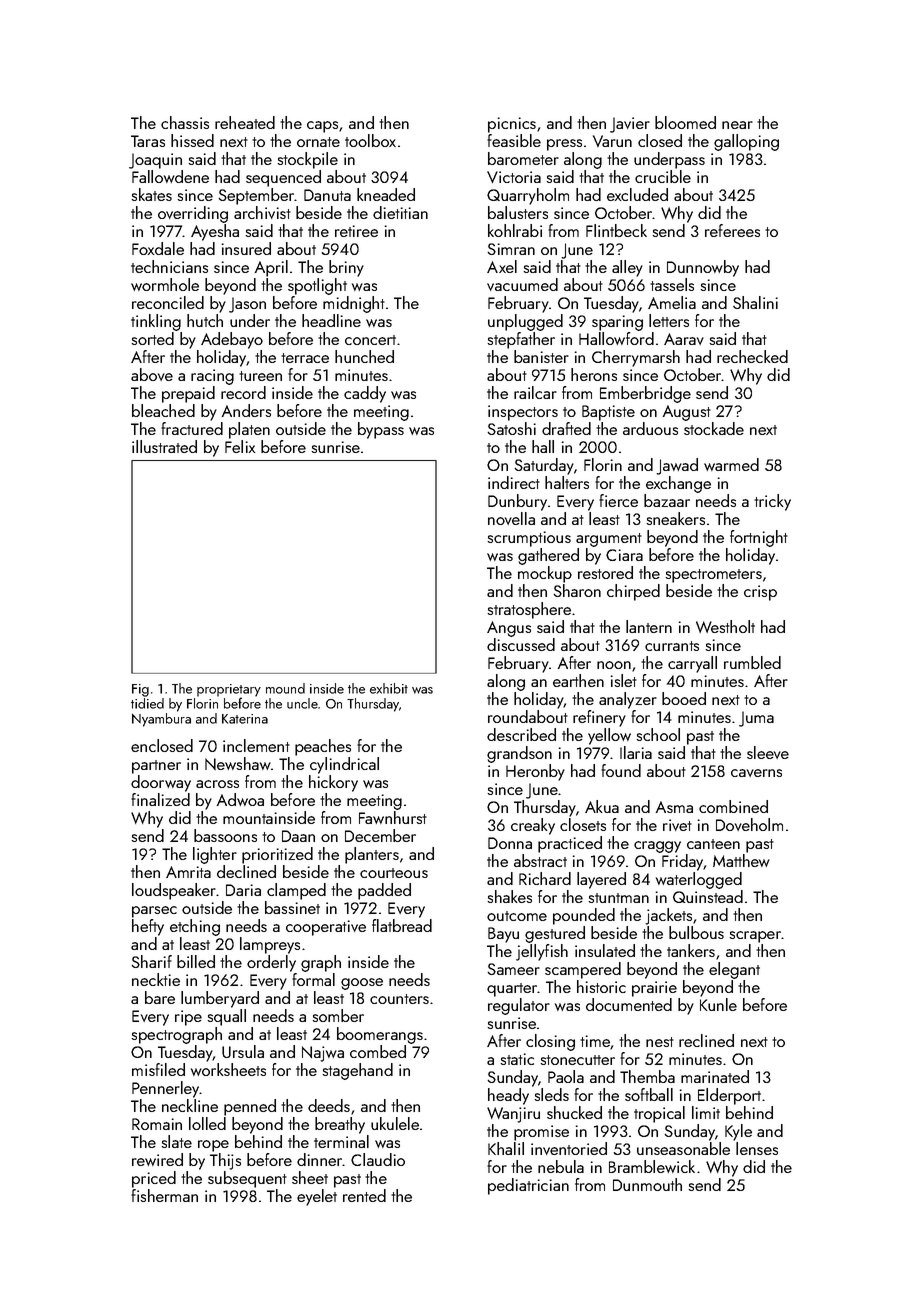  What do you see at coordinates (544, 466) in the image?
I see `Saturday` at bounding box center [544, 466].
